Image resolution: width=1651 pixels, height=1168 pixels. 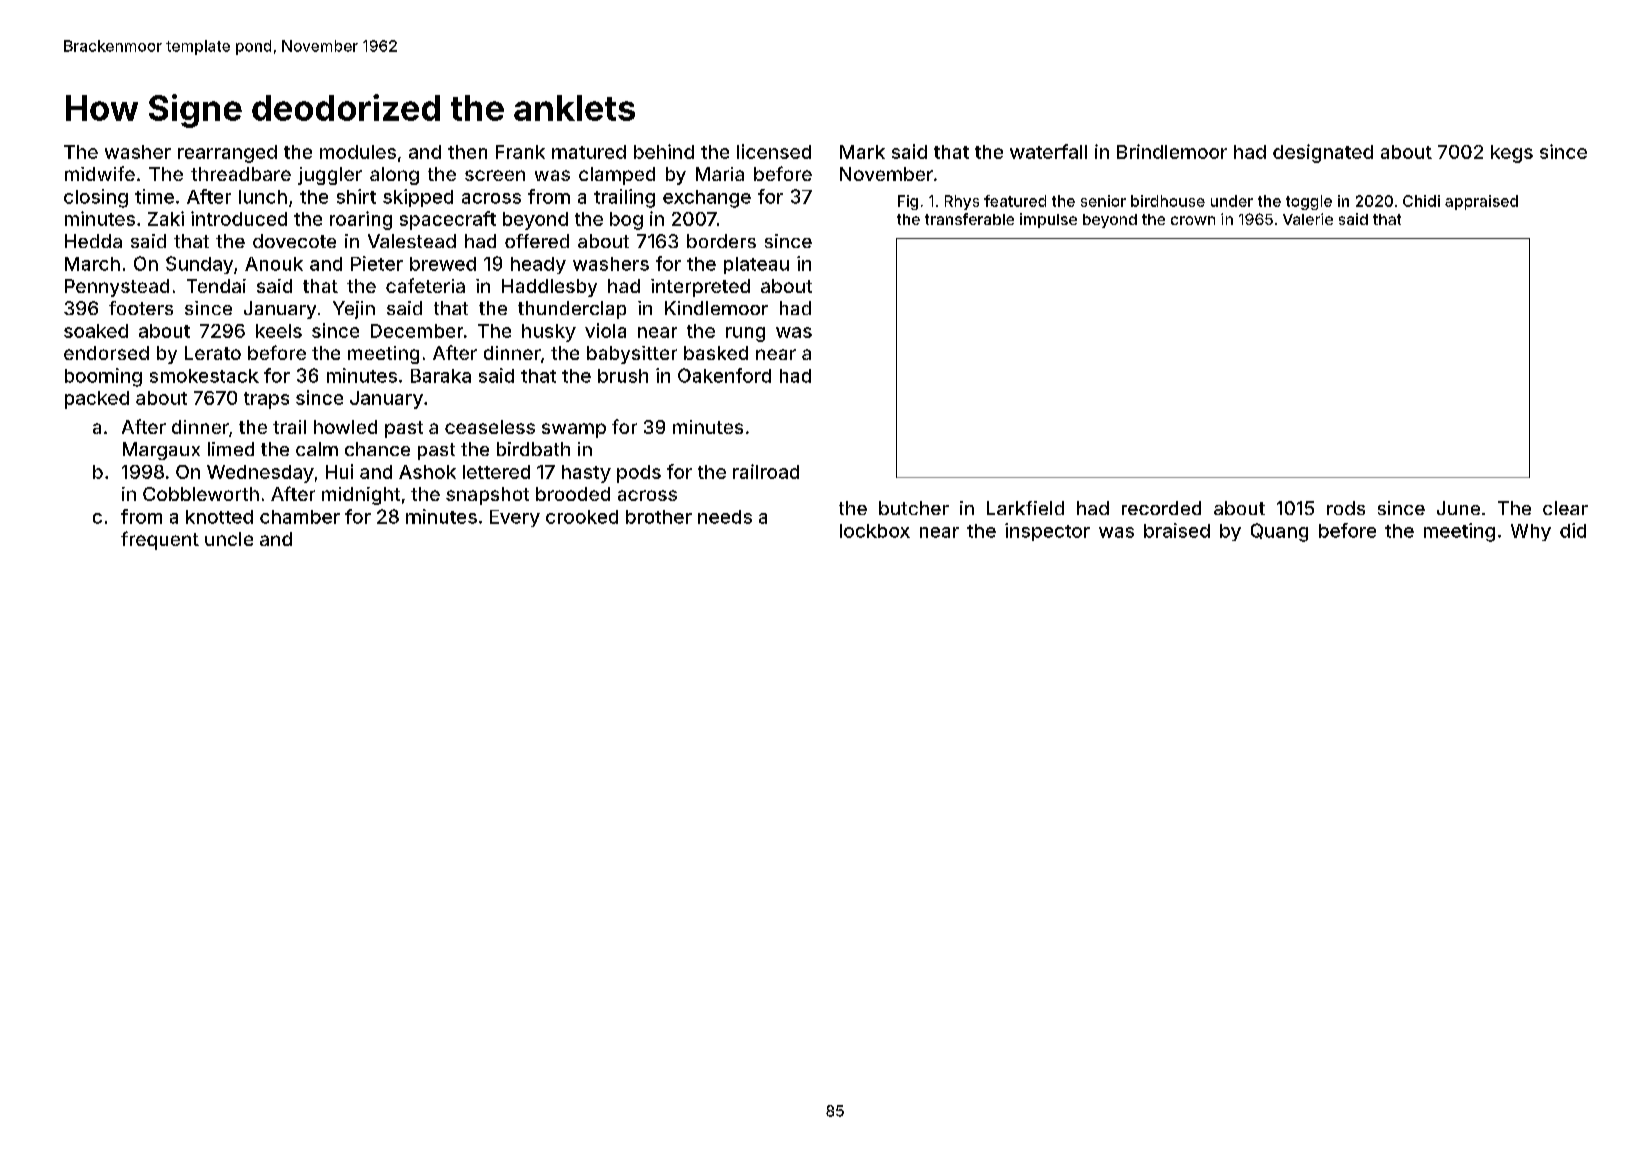 I want to click on borders, so click(x=721, y=241).
